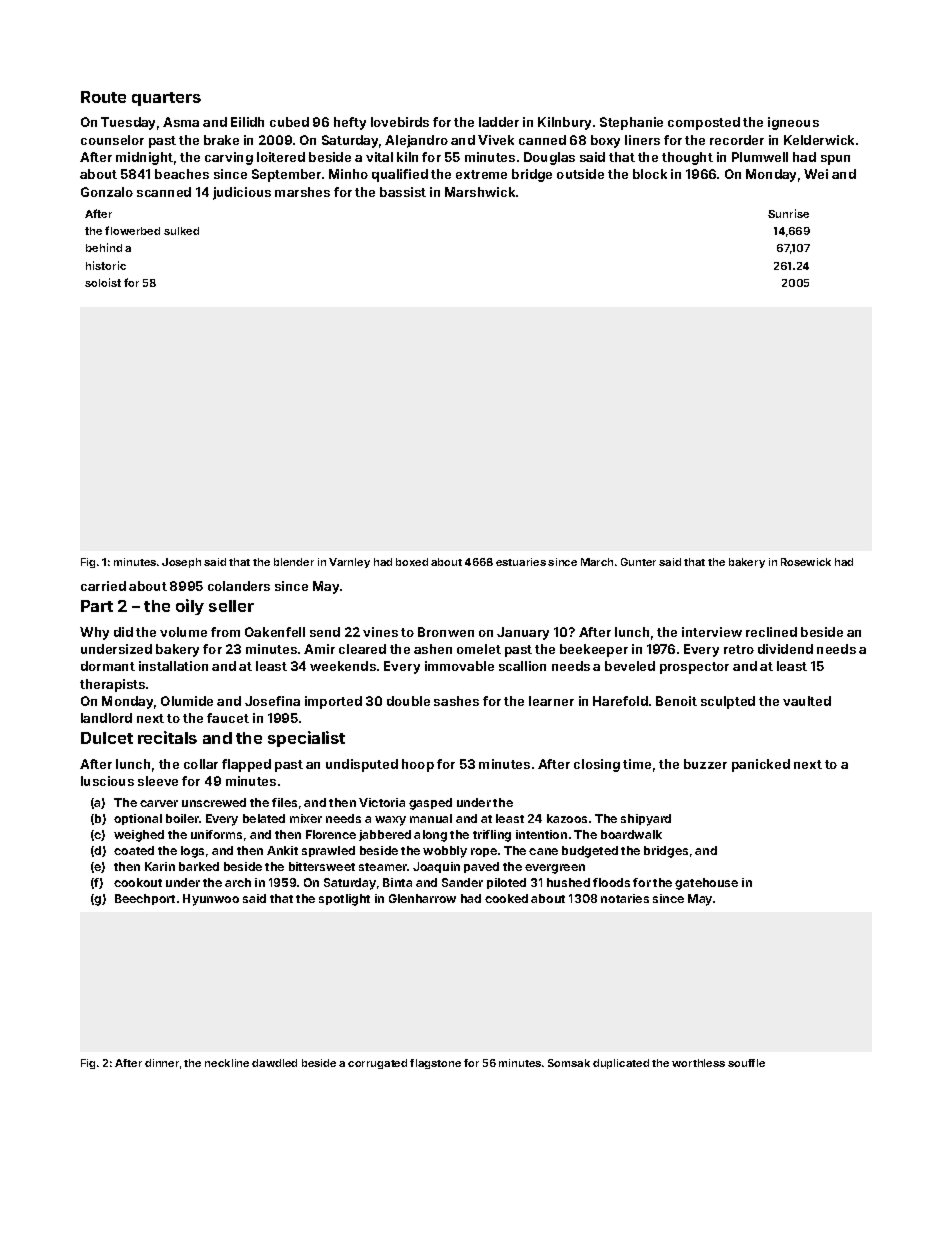 This document has width=952, height=1233. What do you see at coordinates (97, 606) in the document?
I see `Part` at bounding box center [97, 606].
